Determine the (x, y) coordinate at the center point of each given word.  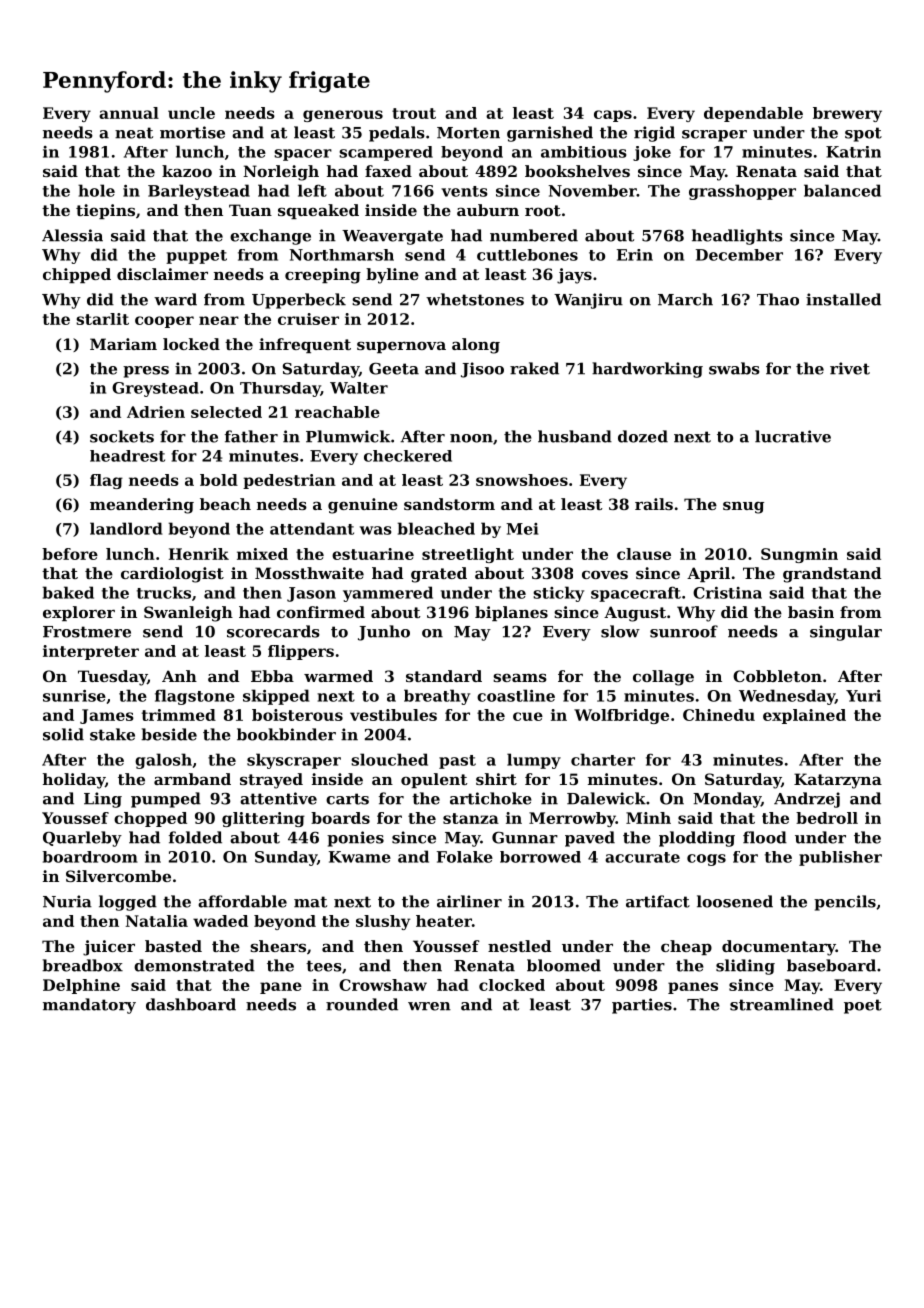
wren (429, 1006)
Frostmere (87, 632)
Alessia (72, 235)
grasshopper (742, 192)
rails (654, 504)
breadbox (82, 965)
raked (534, 368)
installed (843, 299)
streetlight (468, 555)
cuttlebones (527, 255)
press (146, 372)
